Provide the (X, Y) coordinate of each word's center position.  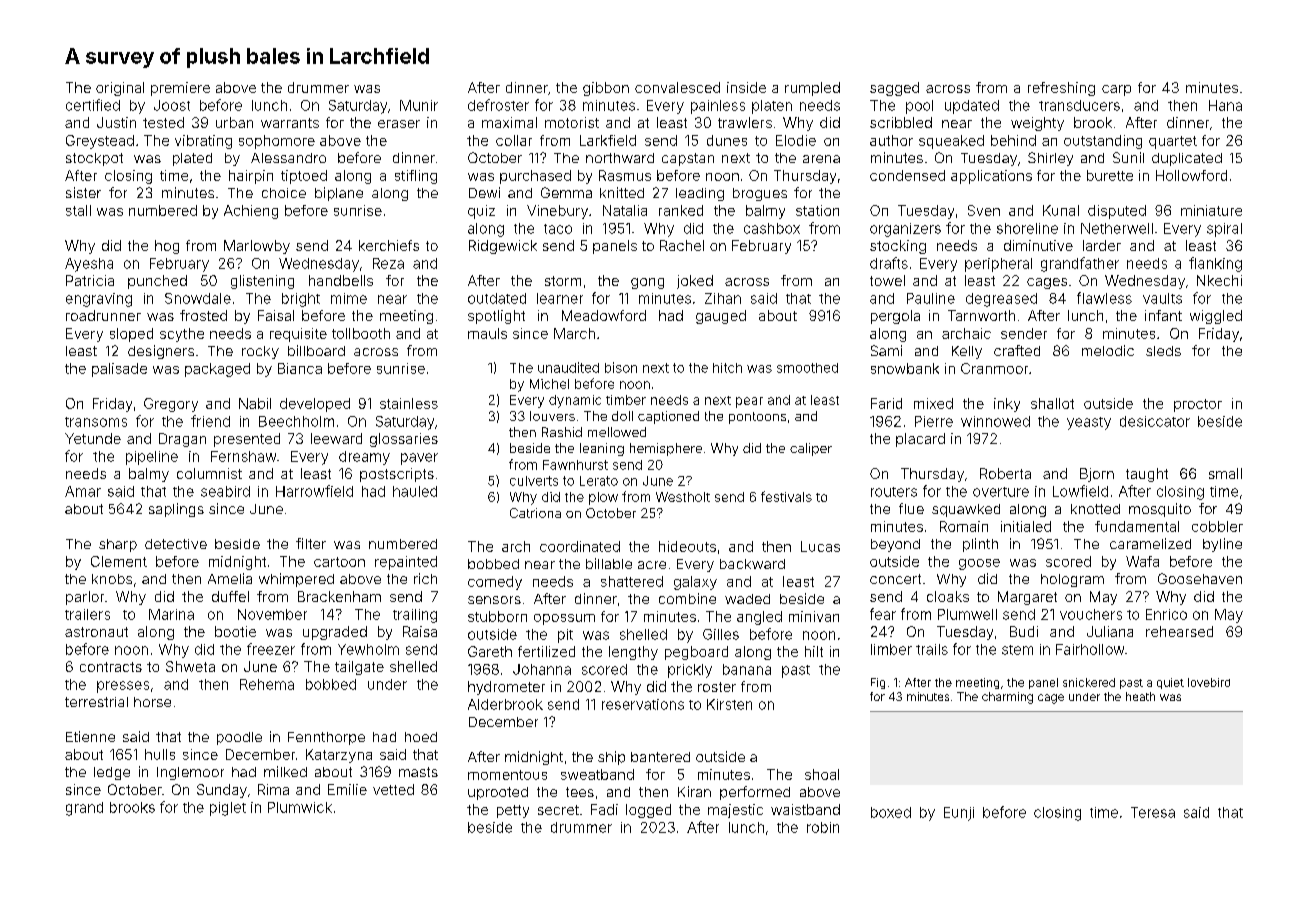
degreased (1001, 300)
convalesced (677, 87)
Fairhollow (1090, 649)
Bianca (300, 368)
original (120, 89)
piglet (228, 809)
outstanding (1103, 142)
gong (647, 283)
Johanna (542, 669)
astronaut (96, 632)
